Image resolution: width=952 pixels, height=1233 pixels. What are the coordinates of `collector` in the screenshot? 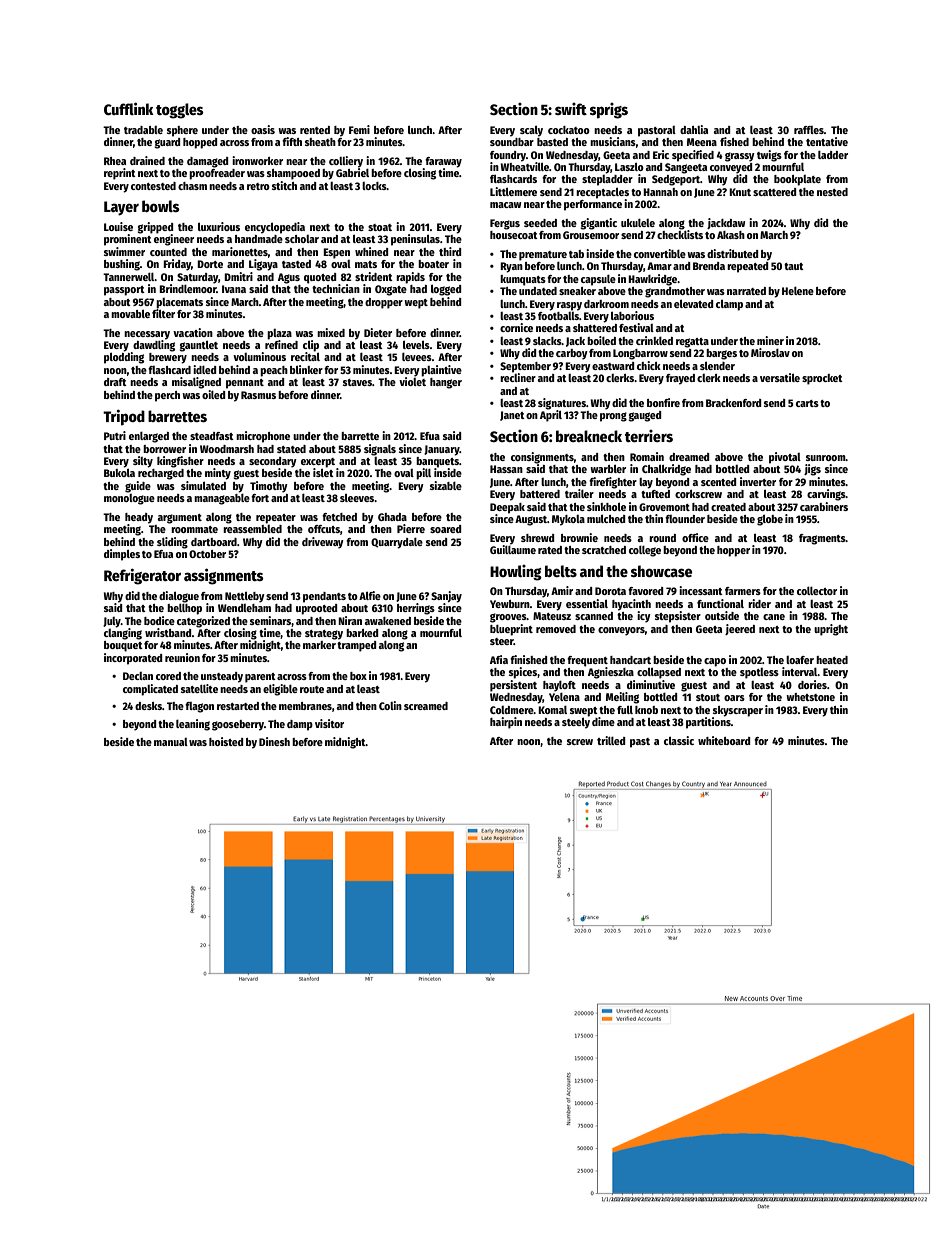 It's located at (817, 591).
